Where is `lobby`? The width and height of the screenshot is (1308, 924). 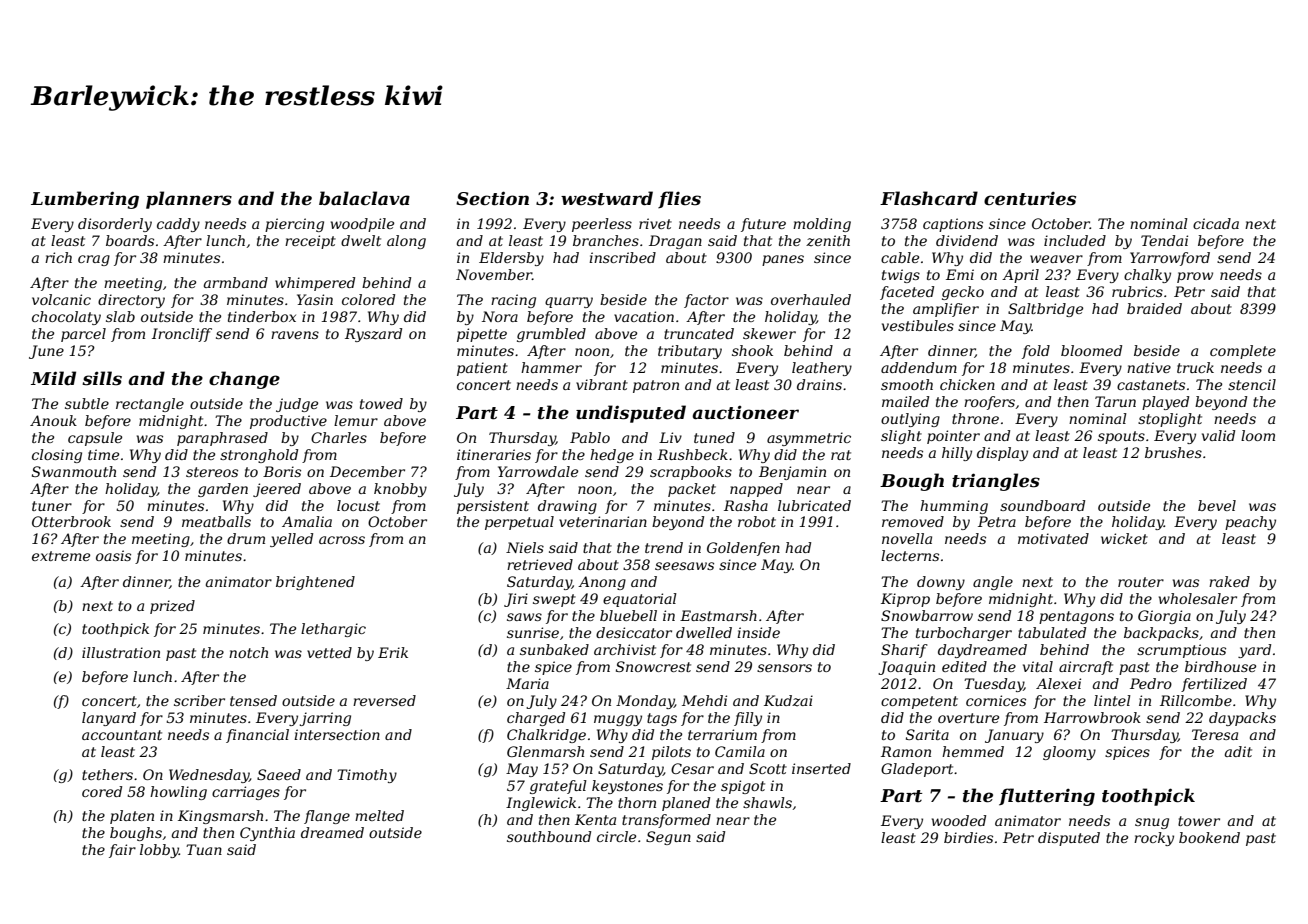
lobby is located at coordinates (159, 851).
